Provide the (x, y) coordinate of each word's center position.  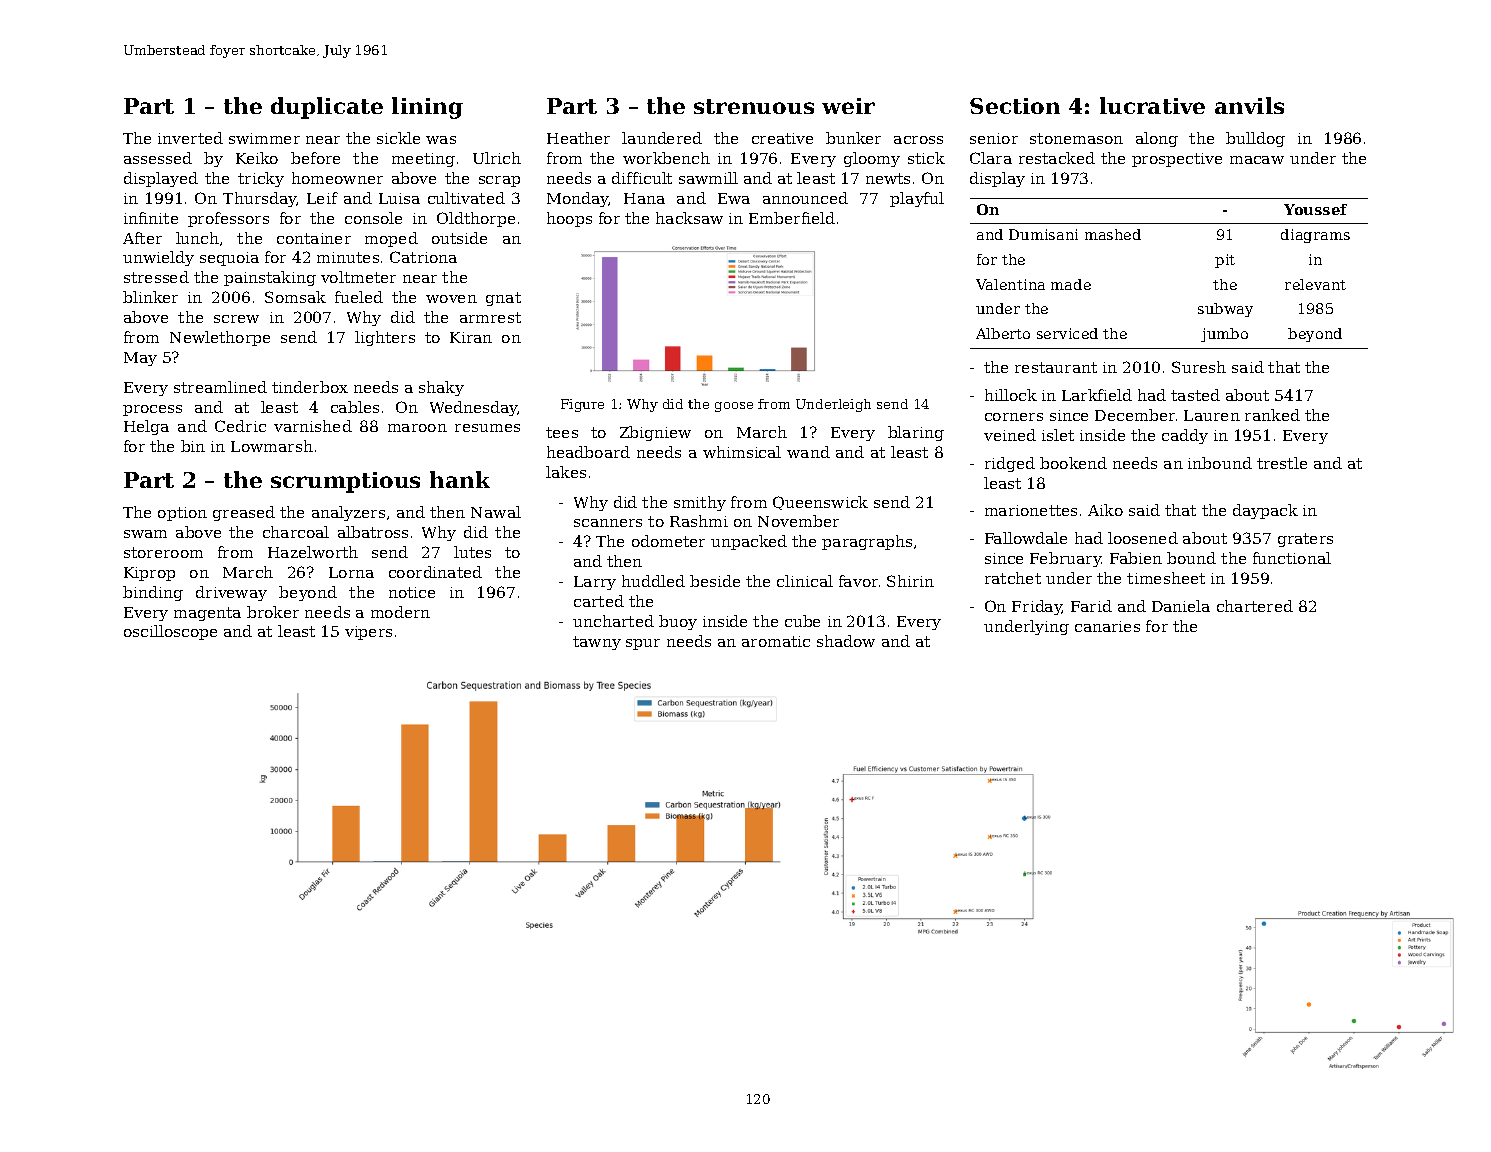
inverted (190, 138)
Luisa (399, 198)
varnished (313, 426)
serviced (1067, 333)
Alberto (1003, 333)
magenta (207, 614)
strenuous (754, 106)
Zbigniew (655, 433)
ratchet (1013, 578)
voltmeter (358, 277)
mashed (1113, 234)
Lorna (351, 572)
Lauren (1212, 415)
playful (917, 199)
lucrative (1152, 105)
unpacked (749, 542)
